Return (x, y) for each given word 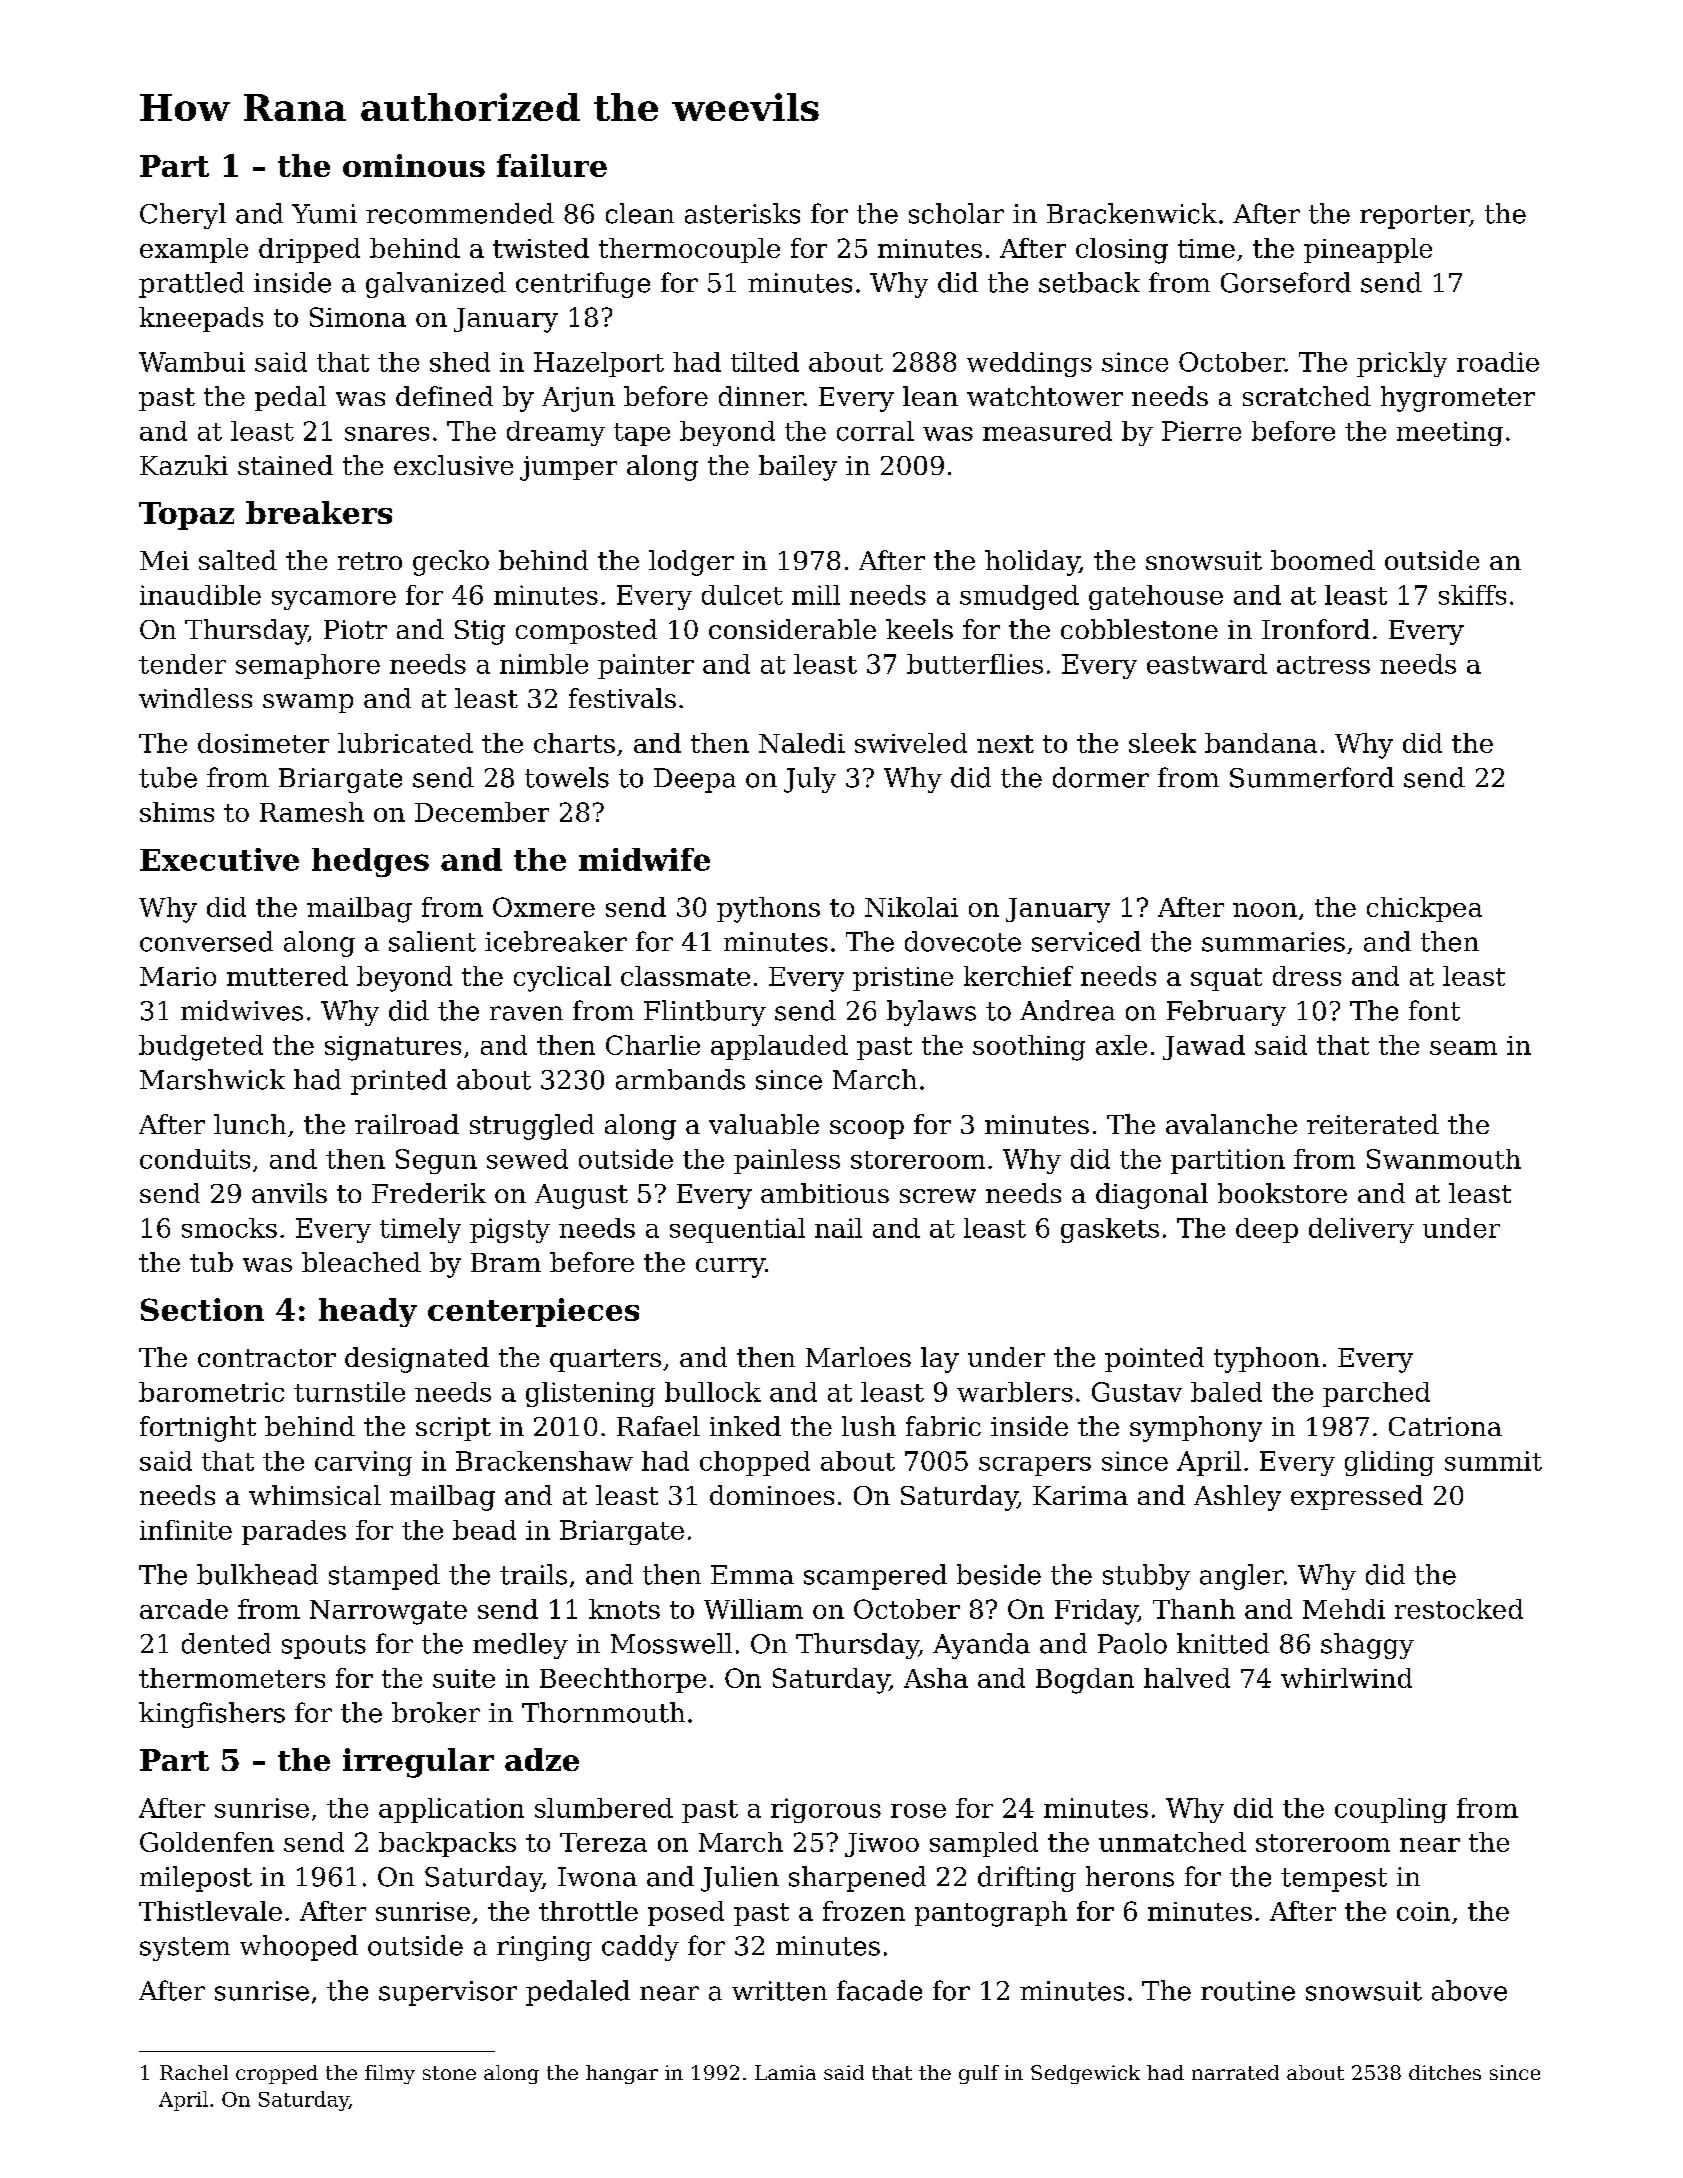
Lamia (785, 2072)
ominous (414, 165)
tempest (1334, 1880)
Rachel (194, 2072)
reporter (1415, 217)
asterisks (742, 213)
